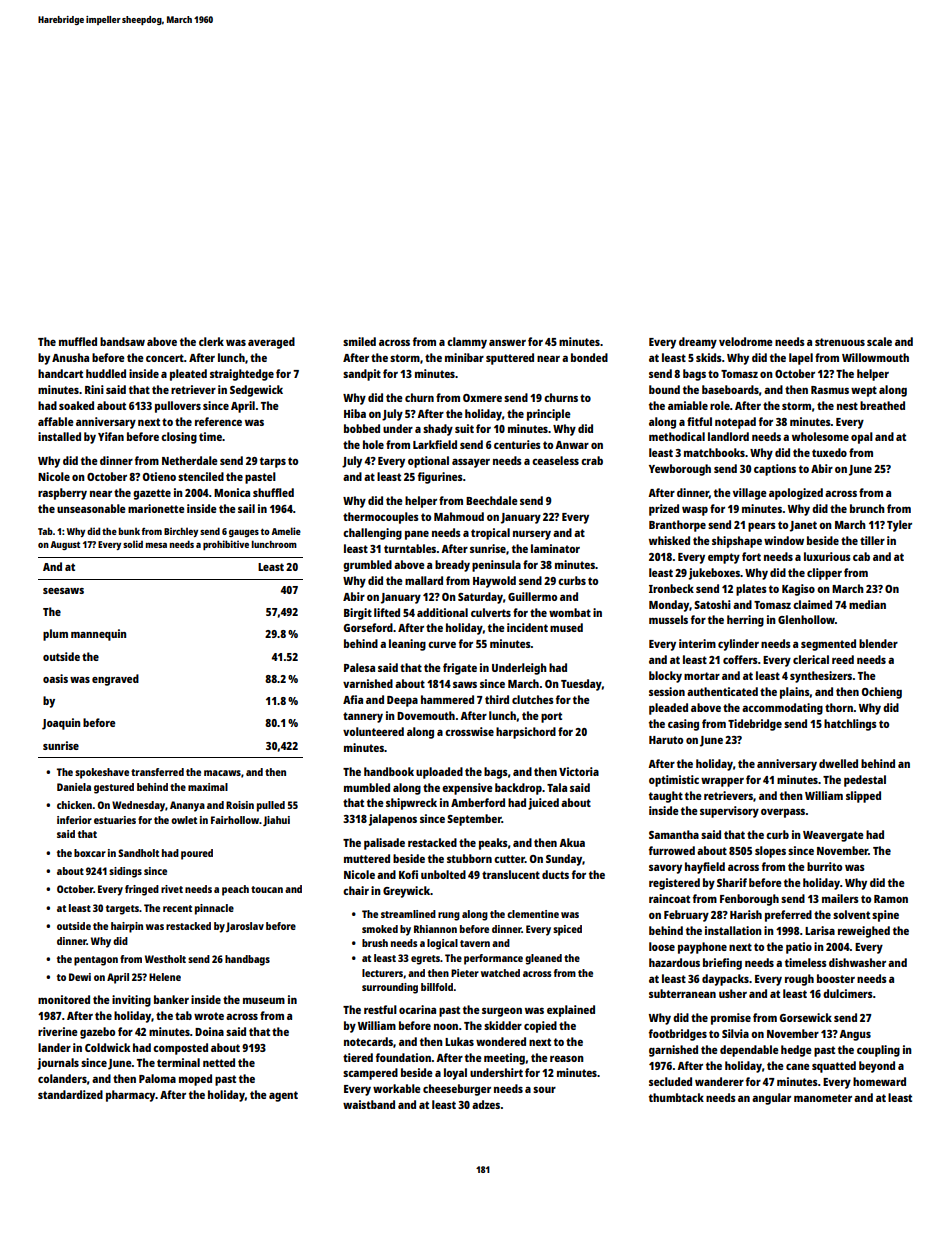 The height and width of the screenshot is (1233, 952). I want to click on Dovemouth, so click(426, 715).
